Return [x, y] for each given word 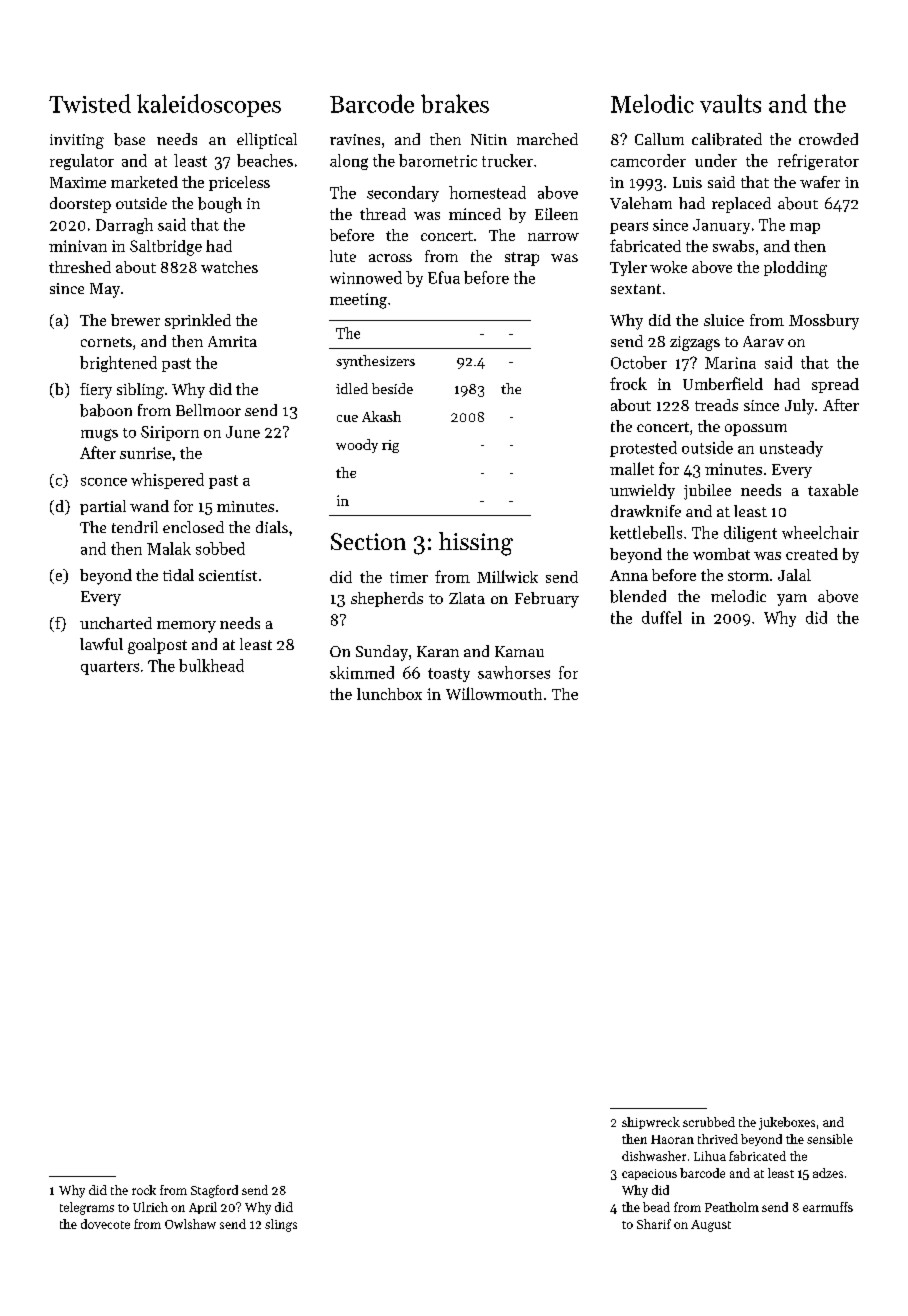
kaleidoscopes [209, 105]
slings [281, 1225]
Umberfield [723, 383]
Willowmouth [494, 693]
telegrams [87, 1208]
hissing [476, 544]
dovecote [105, 1224]
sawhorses [514, 672]
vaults [730, 103]
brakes [455, 103]
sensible [830, 1139]
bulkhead [211, 665]
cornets [106, 342]
